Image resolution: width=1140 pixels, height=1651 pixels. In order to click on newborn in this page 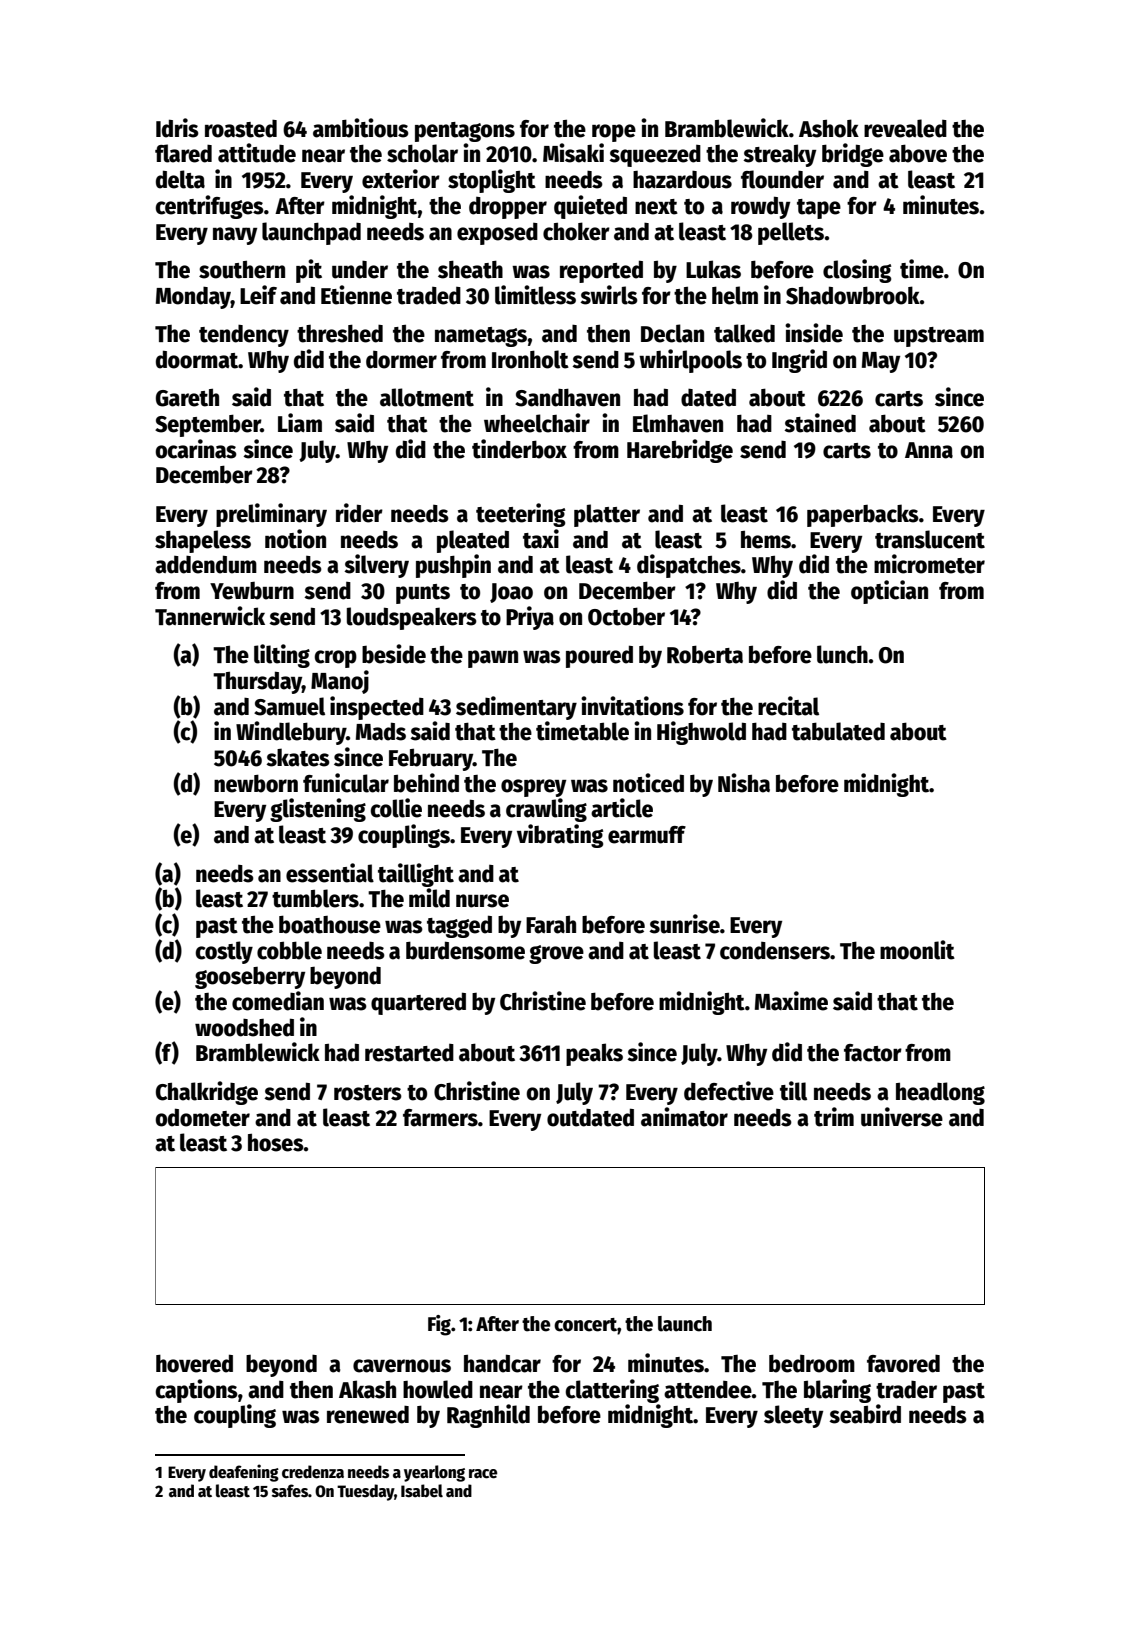, I will do `click(256, 783)`.
